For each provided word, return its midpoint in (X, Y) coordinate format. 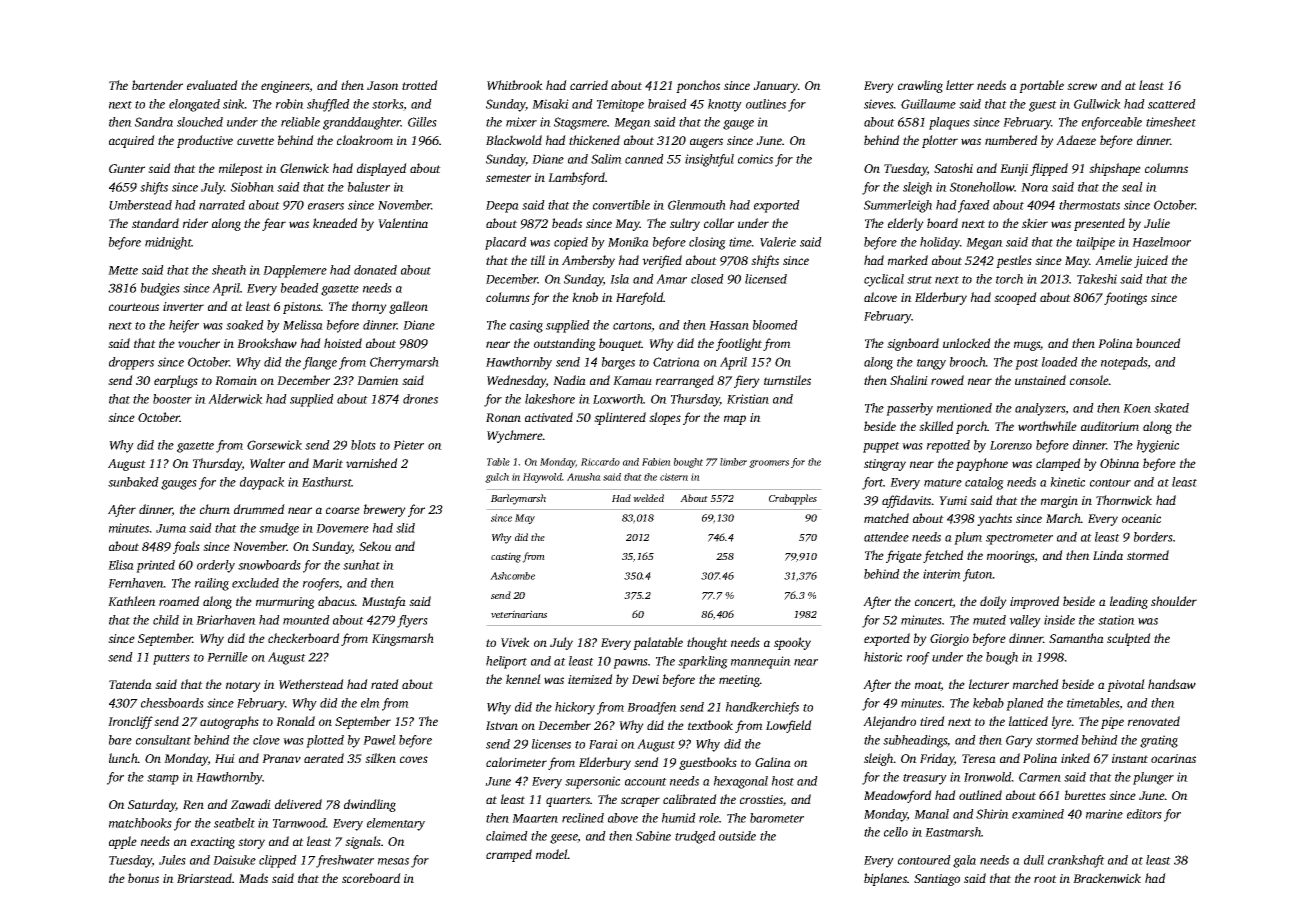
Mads (253, 878)
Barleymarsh (518, 499)
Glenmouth (697, 205)
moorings (1011, 557)
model (552, 854)
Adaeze (1076, 140)
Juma (171, 528)
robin (290, 104)
